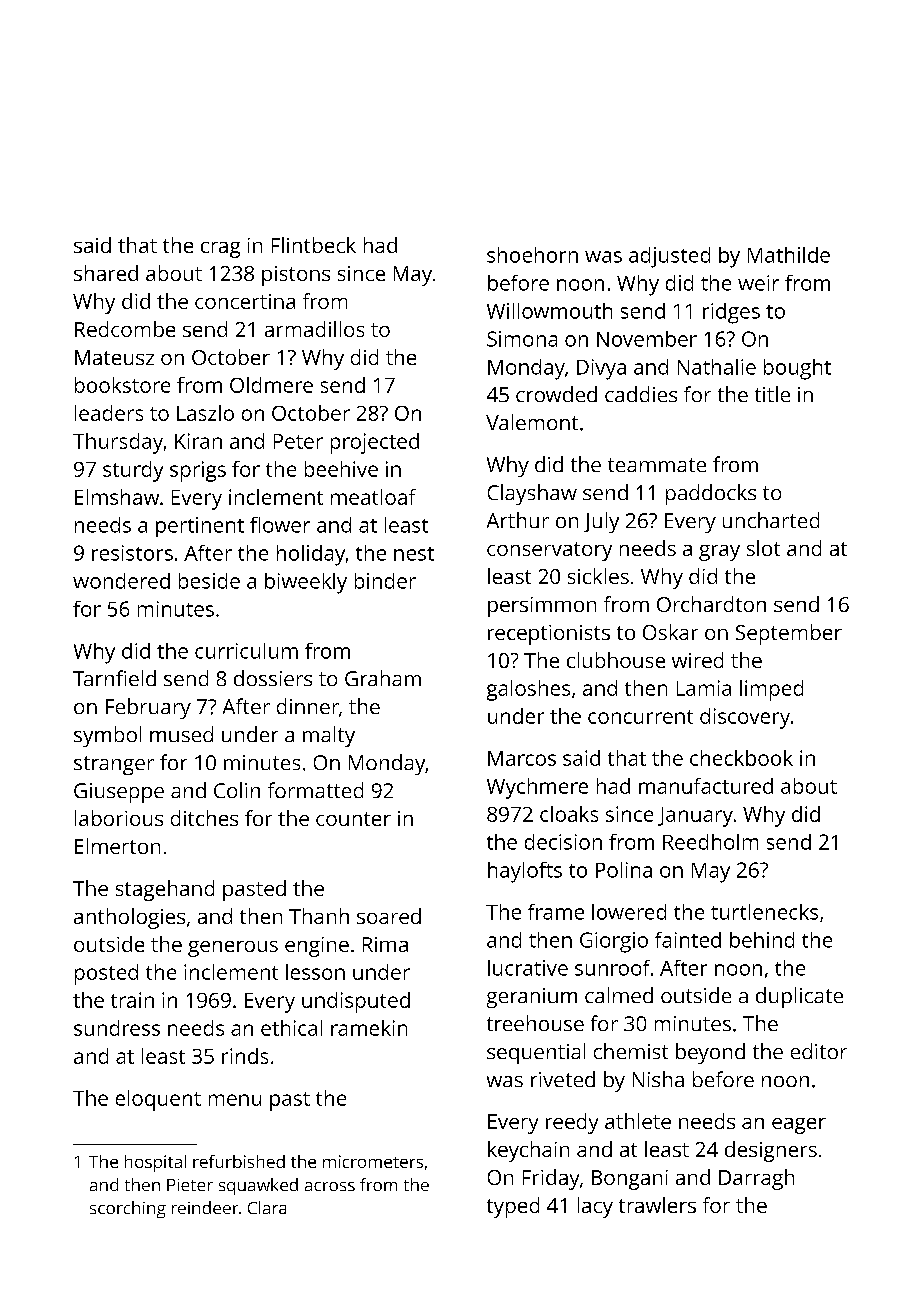 This screenshot has width=924, height=1314. I want to click on fainted, so click(688, 940).
